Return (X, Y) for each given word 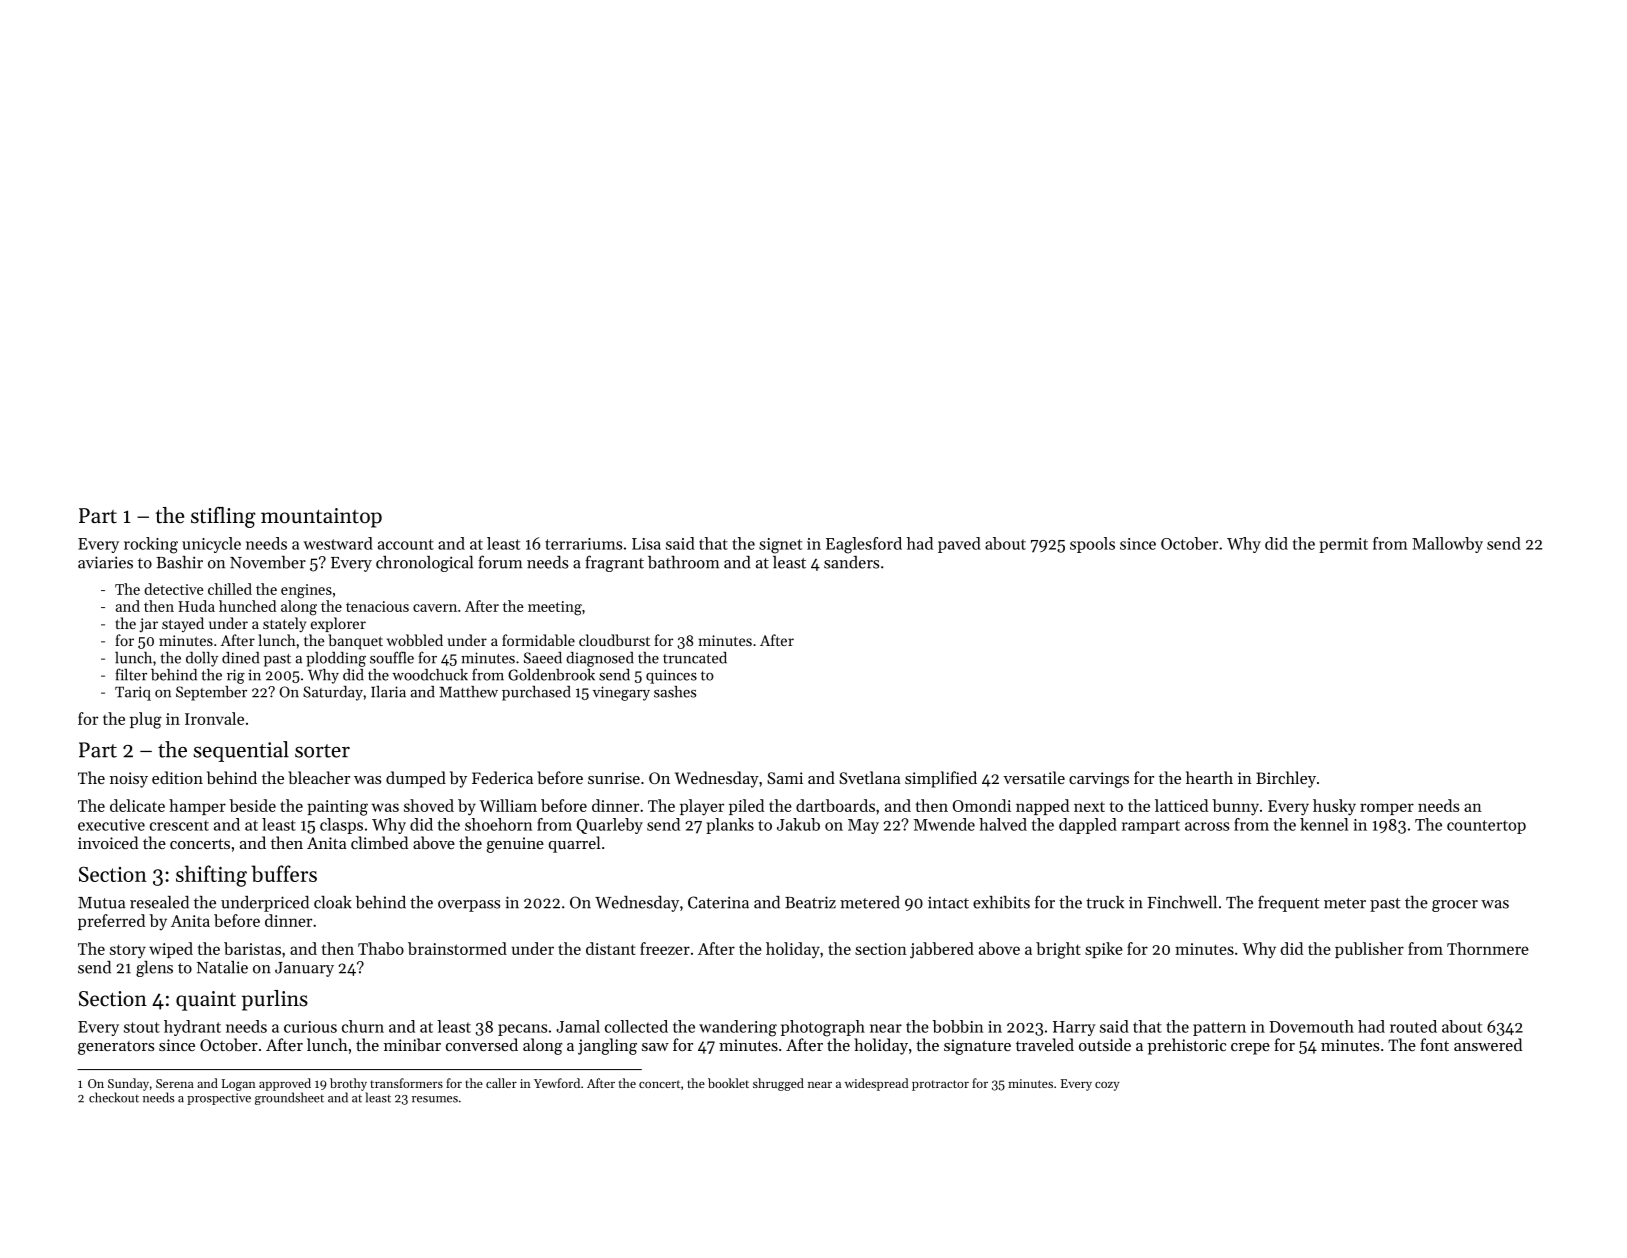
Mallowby (1447, 545)
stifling (223, 517)
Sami (785, 778)
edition (177, 777)
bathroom (683, 562)
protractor (940, 1085)
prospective (219, 1099)
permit (1343, 545)
